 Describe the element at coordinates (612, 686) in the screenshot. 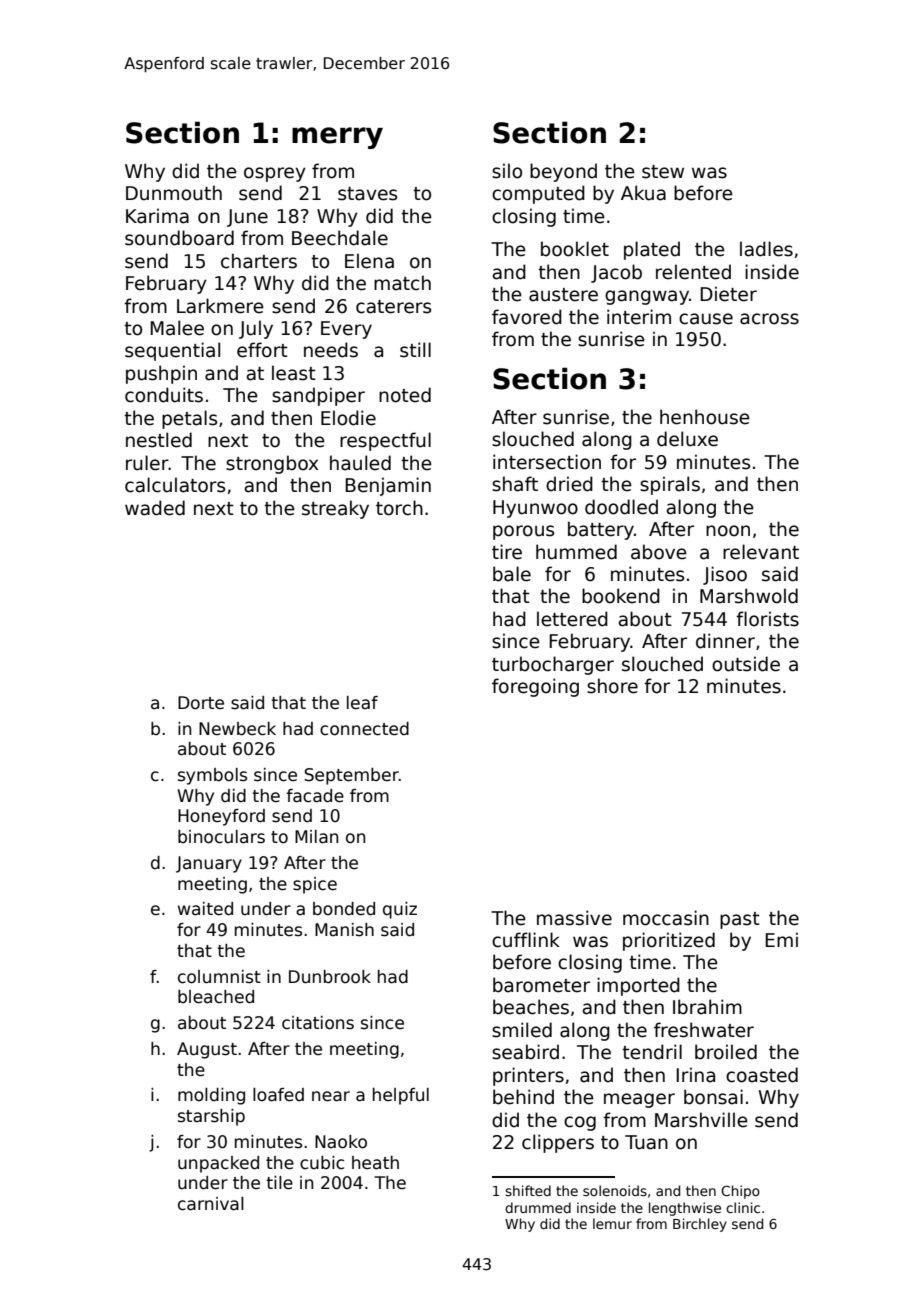

I see `shore` at that location.
